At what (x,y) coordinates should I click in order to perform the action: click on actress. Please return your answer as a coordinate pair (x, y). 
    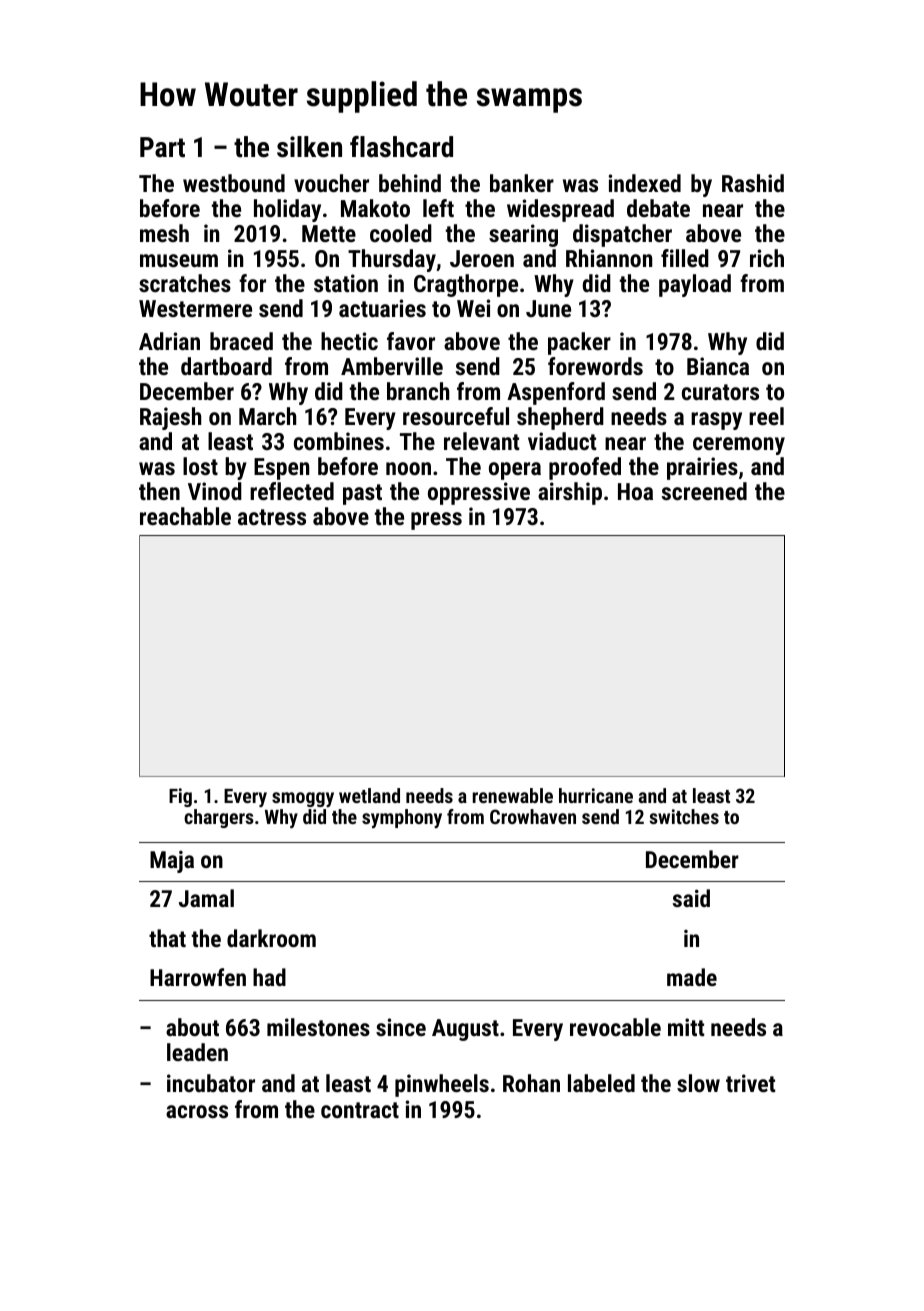
    Looking at the image, I should click on (272, 517).
